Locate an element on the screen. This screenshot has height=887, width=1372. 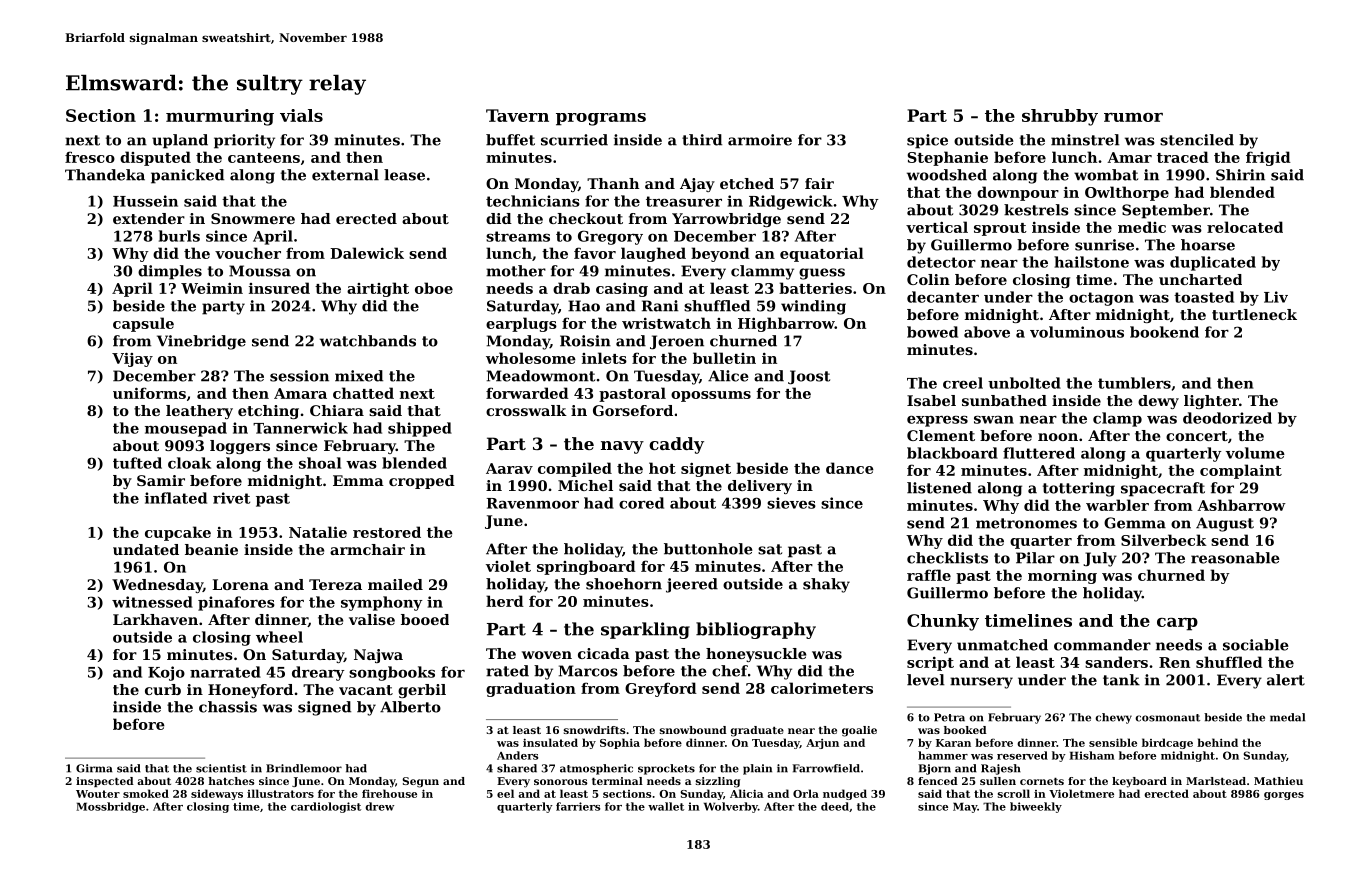
watchbands is located at coordinates (368, 341).
